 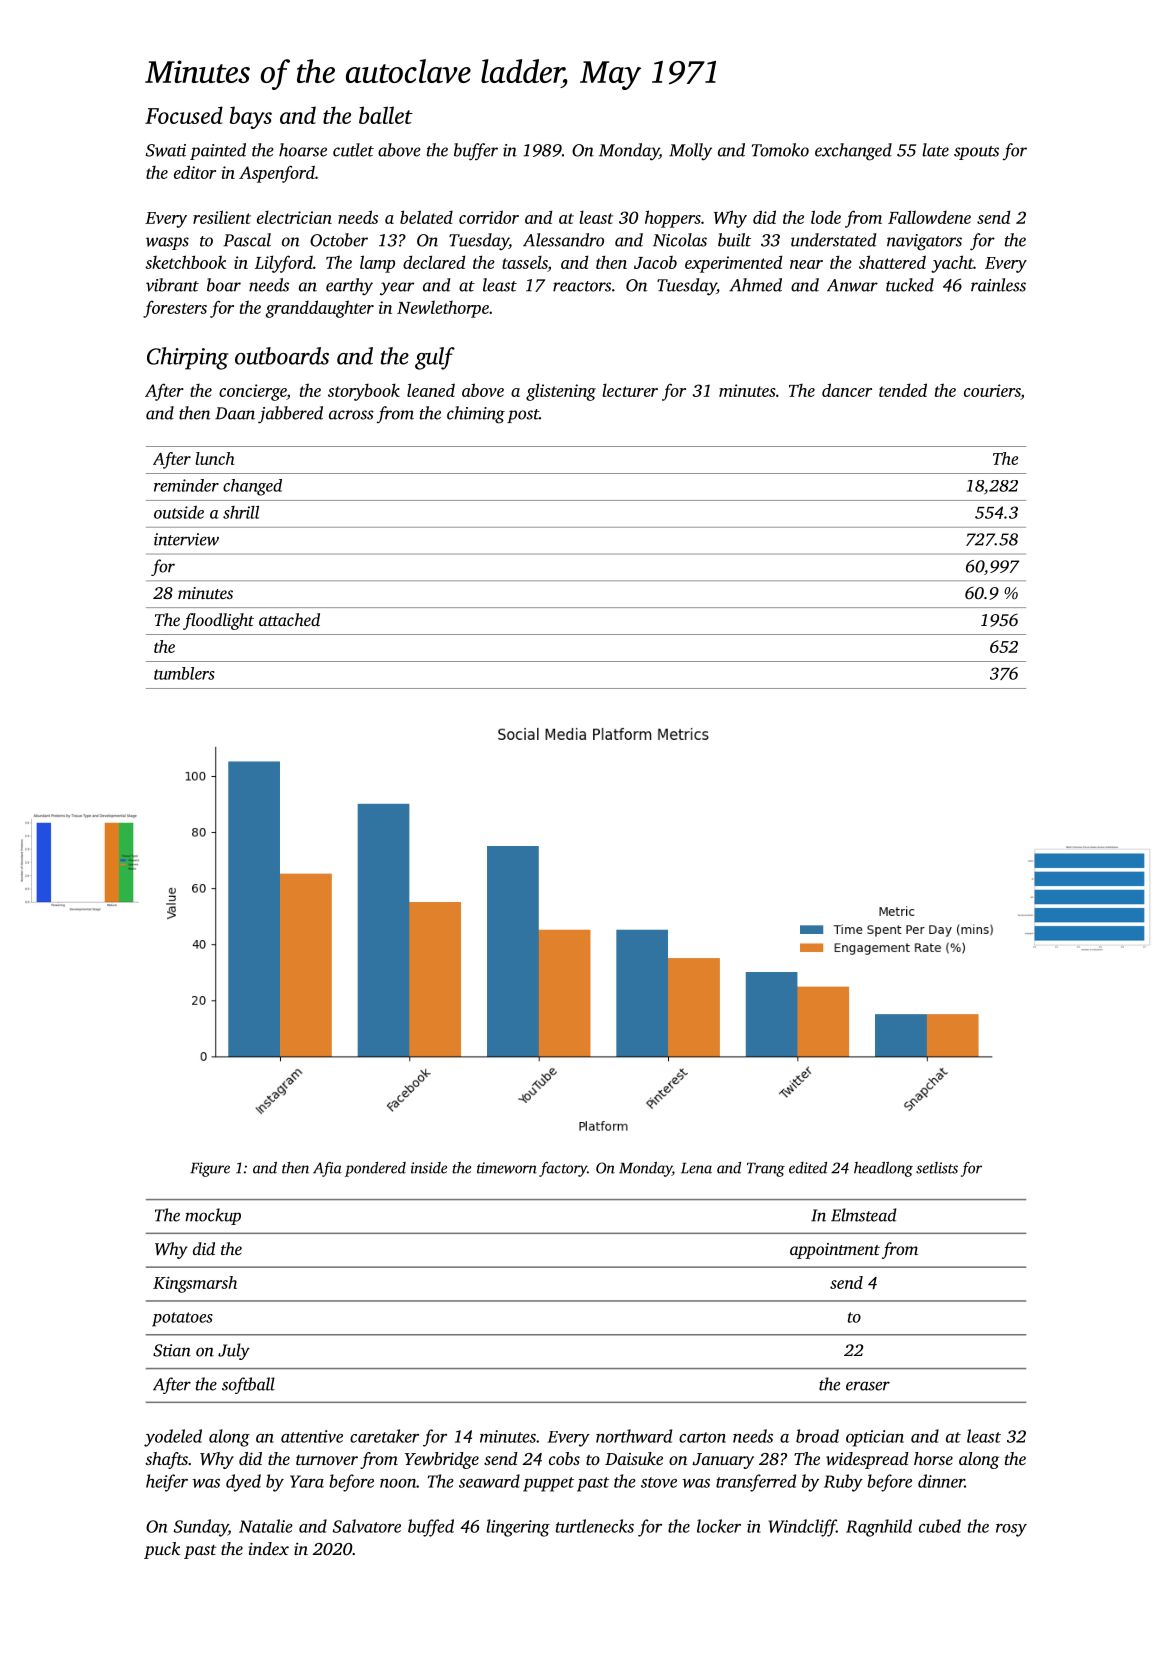 I want to click on puck, so click(x=162, y=1550).
